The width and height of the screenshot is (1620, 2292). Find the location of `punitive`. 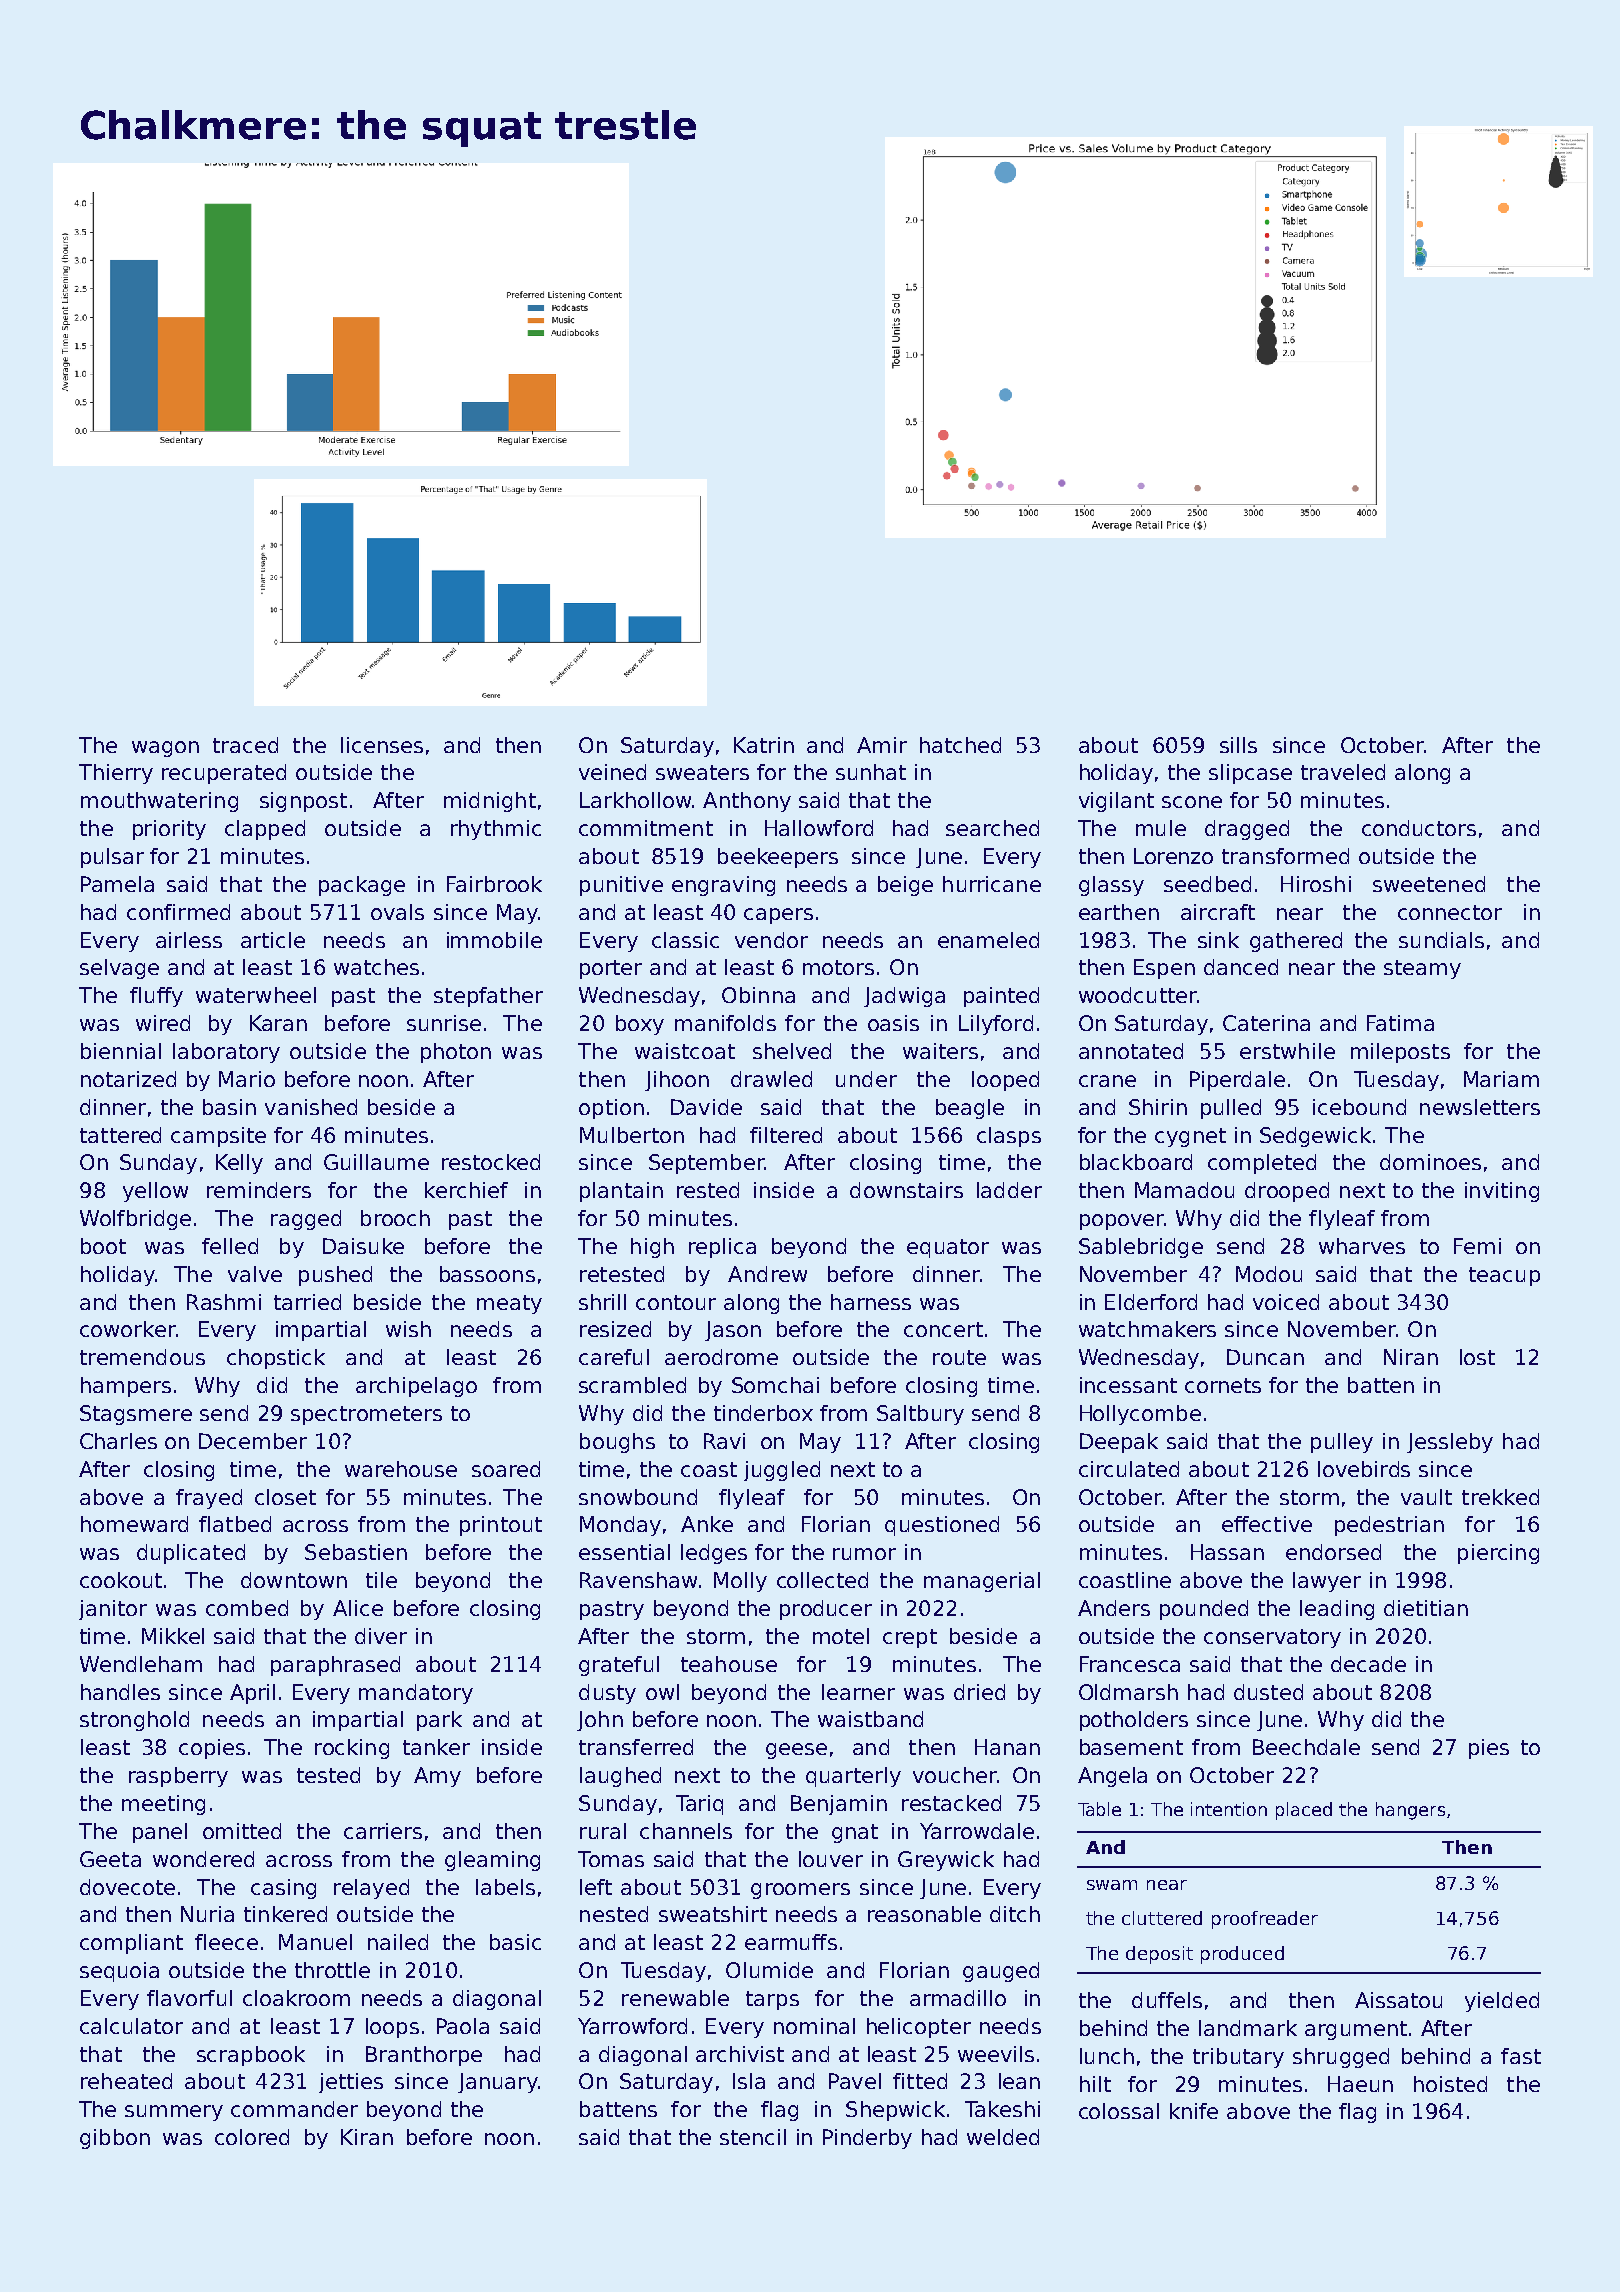

punitive is located at coordinates (621, 886).
